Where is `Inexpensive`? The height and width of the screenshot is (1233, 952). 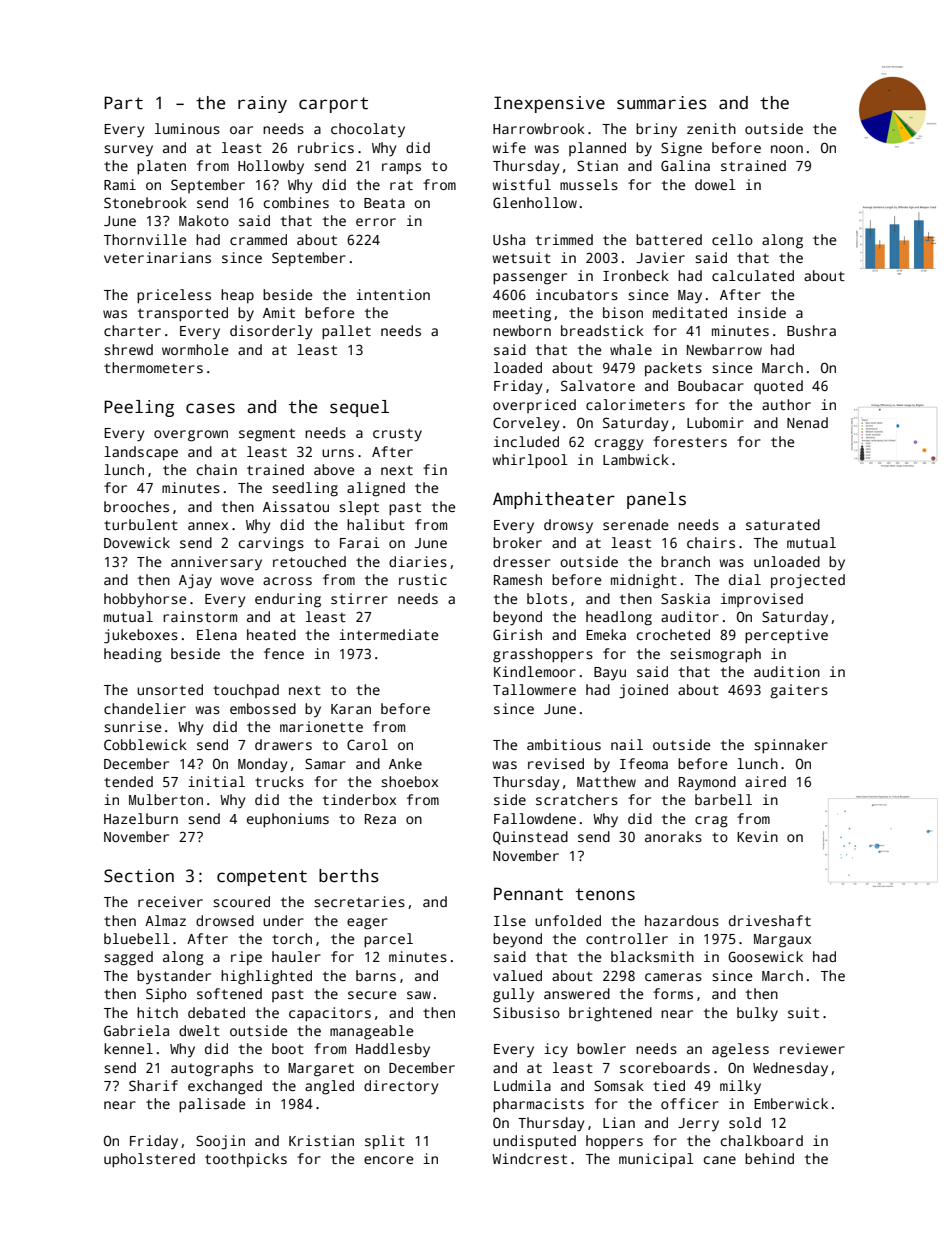 Inexpensive is located at coordinates (549, 104).
